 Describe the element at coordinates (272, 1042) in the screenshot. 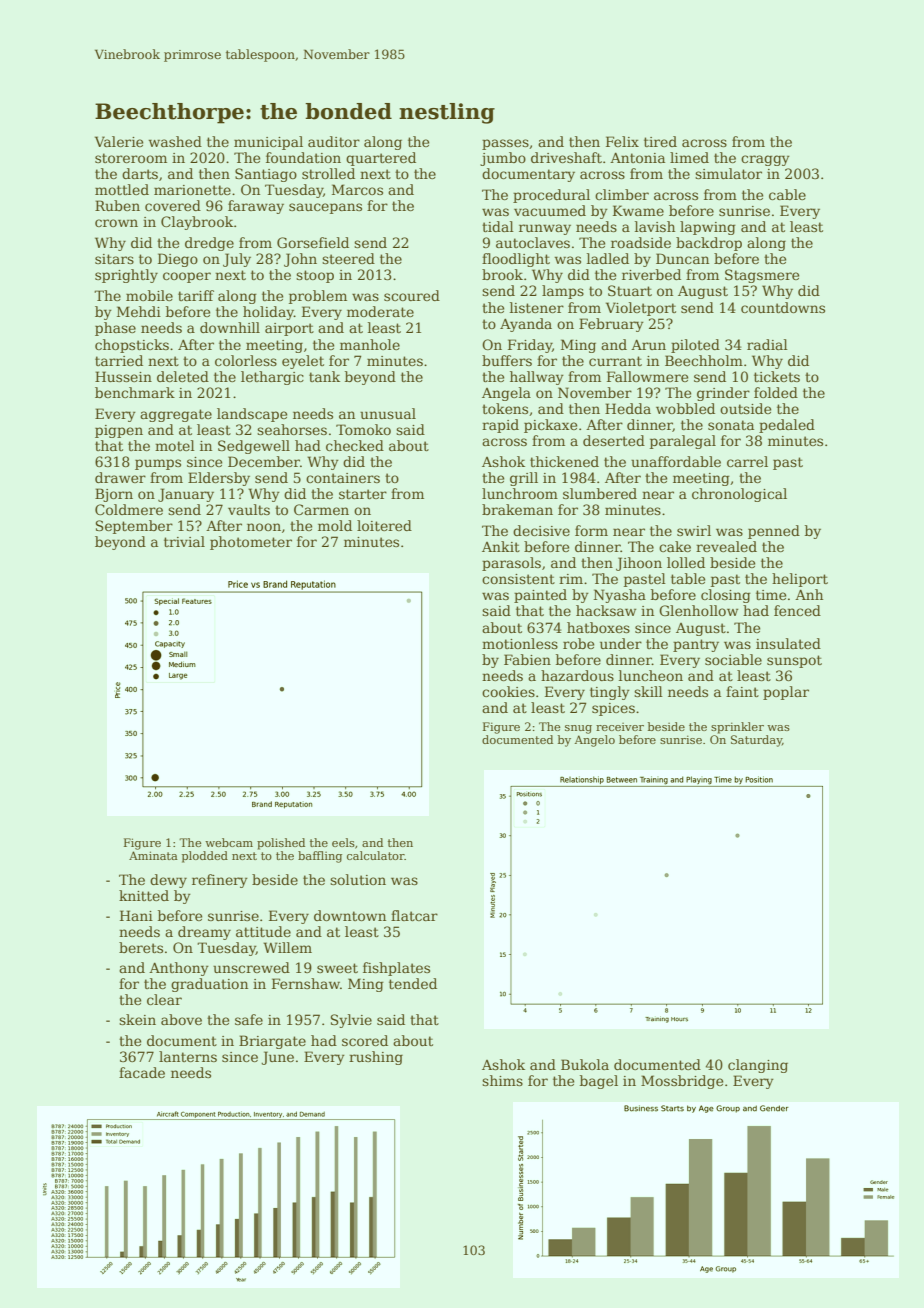

I see `Briargate` at that location.
